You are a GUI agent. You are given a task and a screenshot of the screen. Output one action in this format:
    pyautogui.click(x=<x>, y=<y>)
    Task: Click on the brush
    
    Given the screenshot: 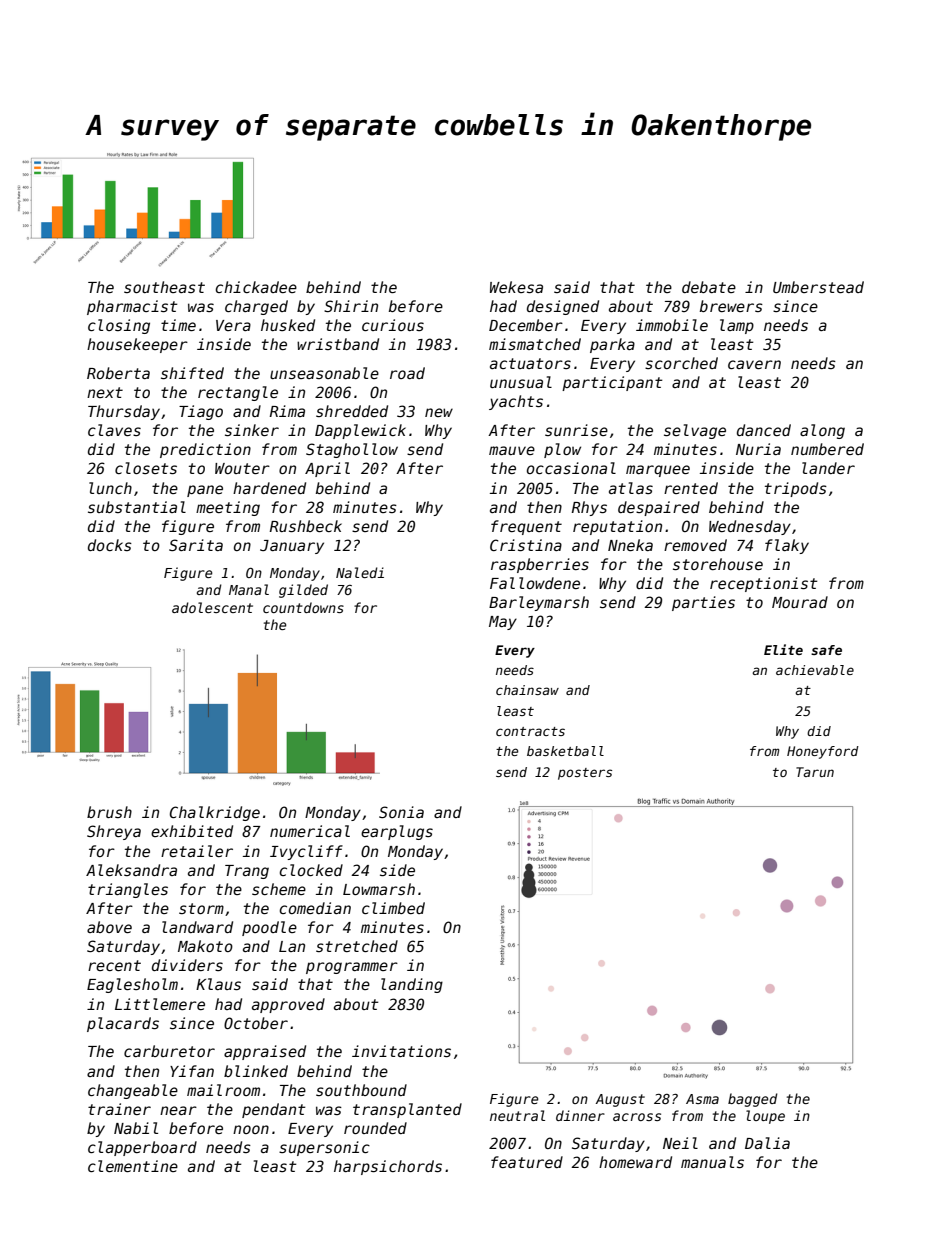 What is the action you would take?
    pyautogui.click(x=109, y=812)
